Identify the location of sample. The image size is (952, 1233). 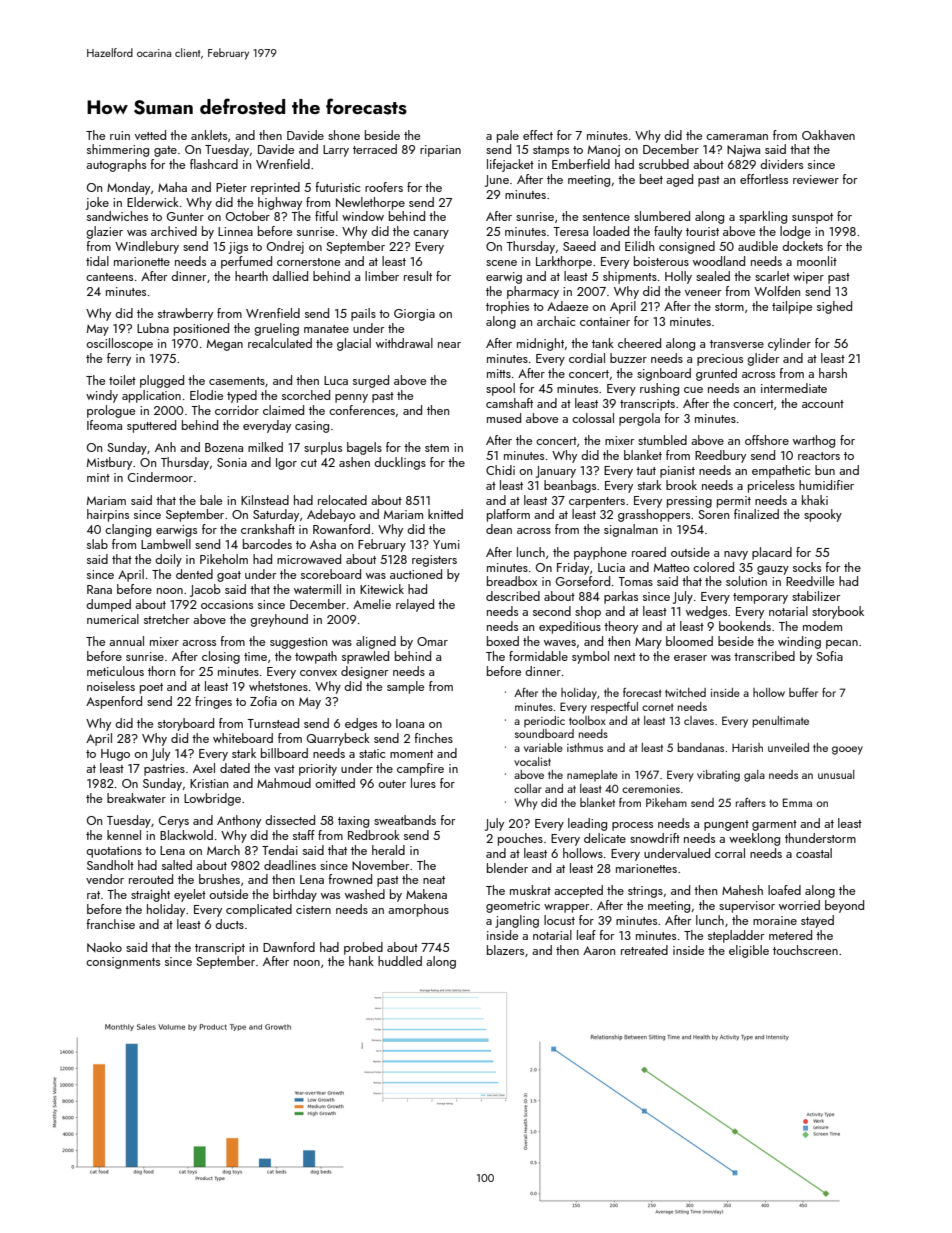
(405, 687).
